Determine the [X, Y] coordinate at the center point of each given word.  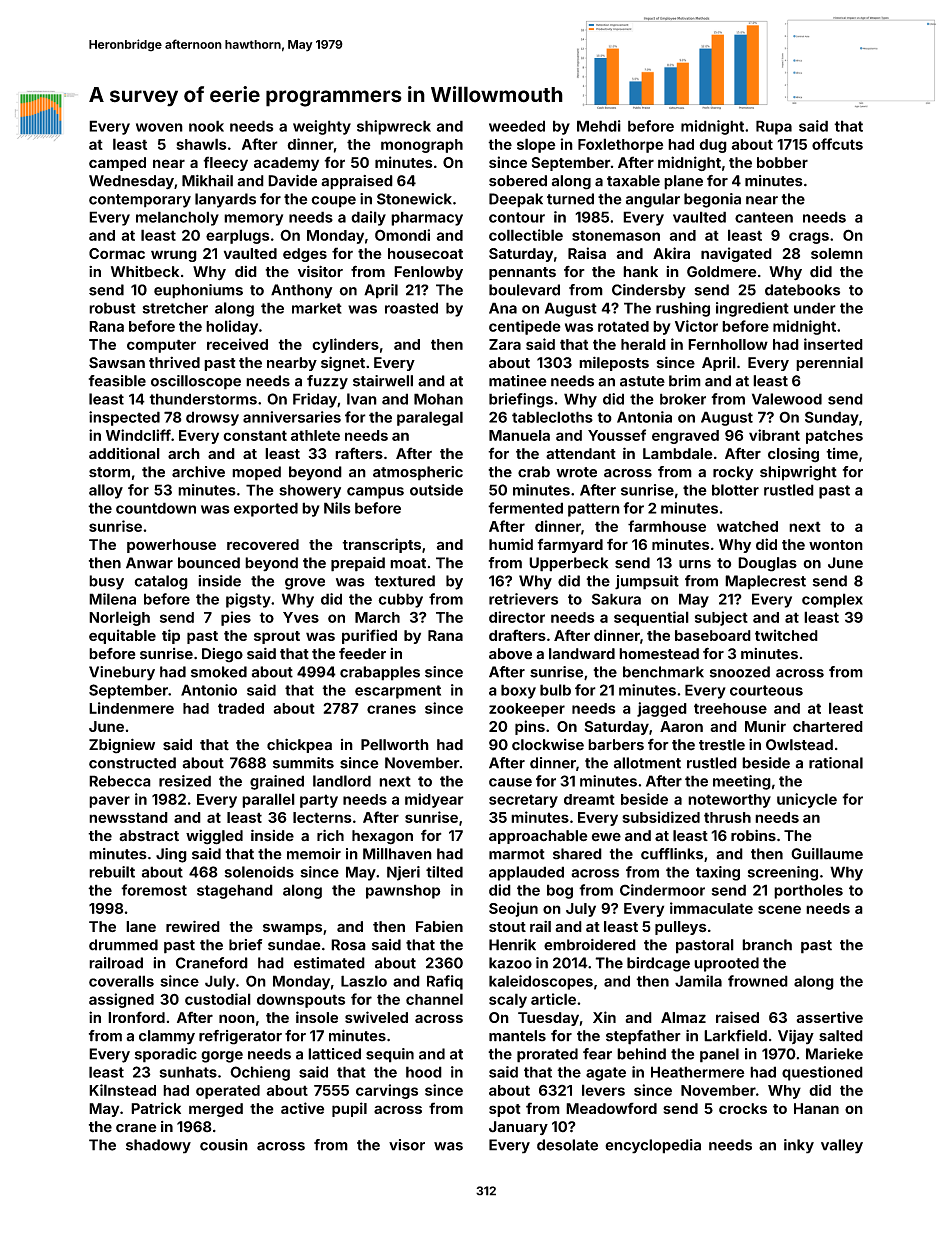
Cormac [117, 253]
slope [536, 145]
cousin [224, 1145]
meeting [742, 782]
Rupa [774, 127]
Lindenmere [131, 708]
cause [510, 782]
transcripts [381, 545]
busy [106, 582]
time [842, 453]
